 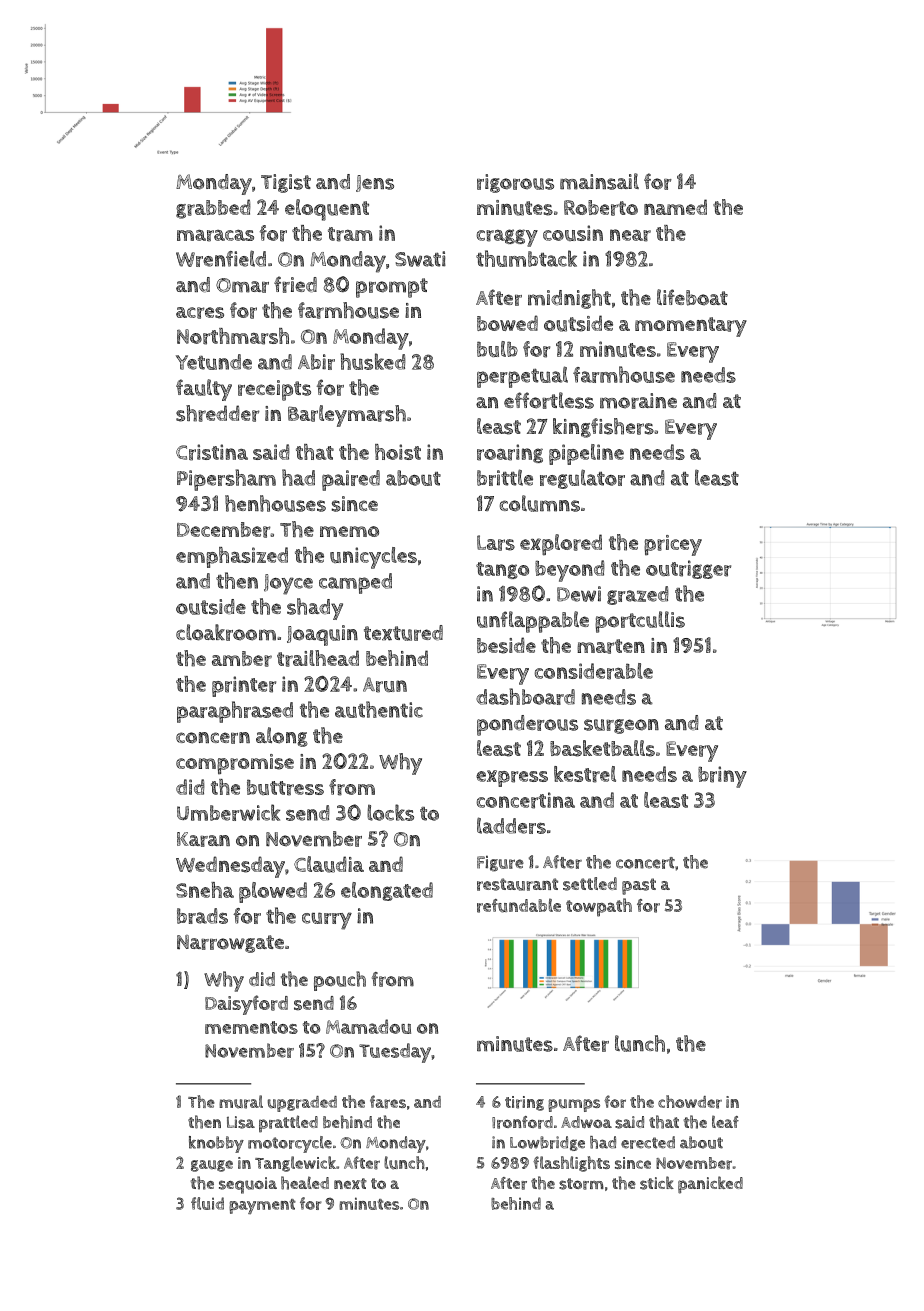 I want to click on Yetunde, so click(x=214, y=362).
